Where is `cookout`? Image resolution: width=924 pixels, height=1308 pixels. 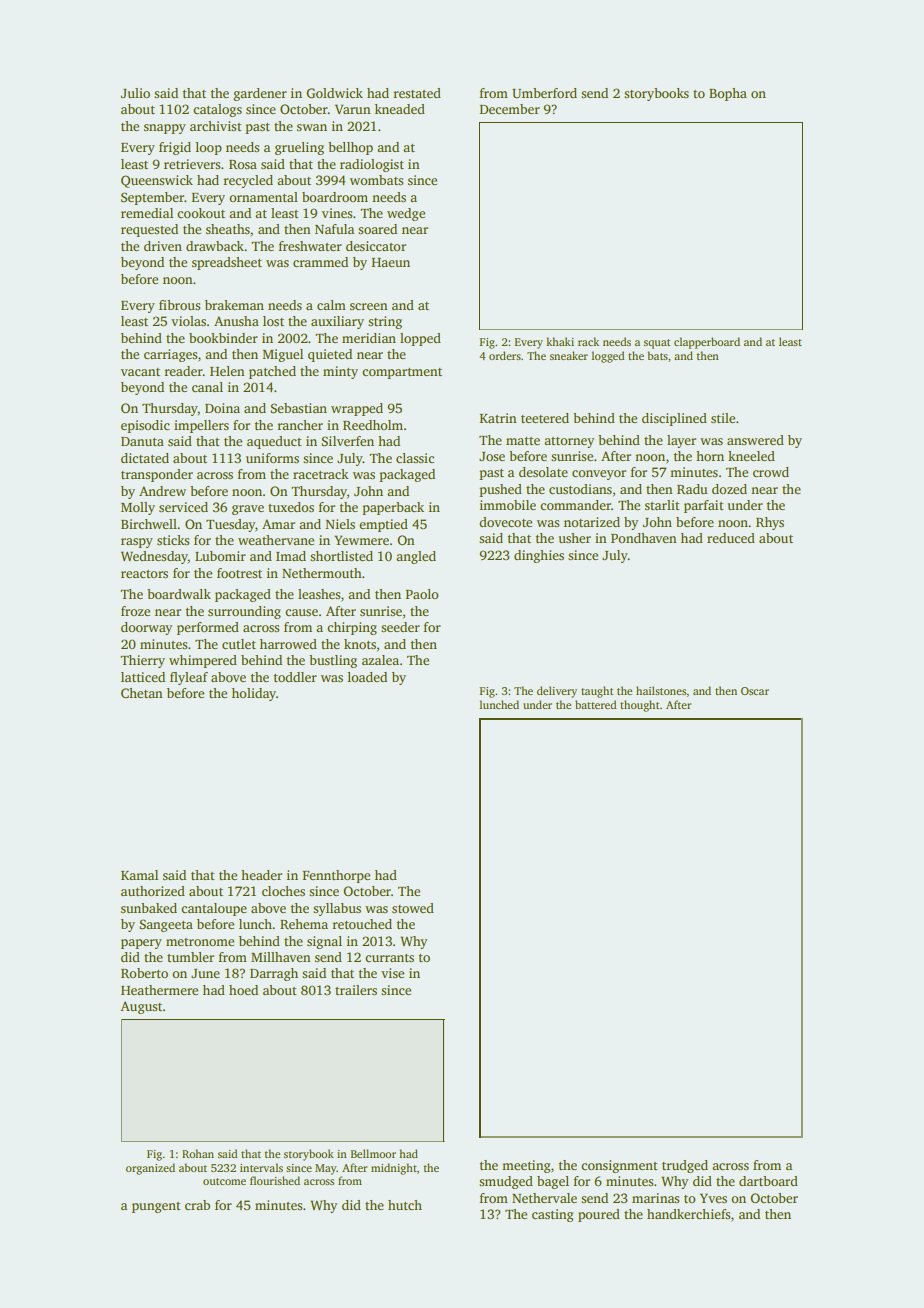
cookout is located at coordinates (201, 213).
